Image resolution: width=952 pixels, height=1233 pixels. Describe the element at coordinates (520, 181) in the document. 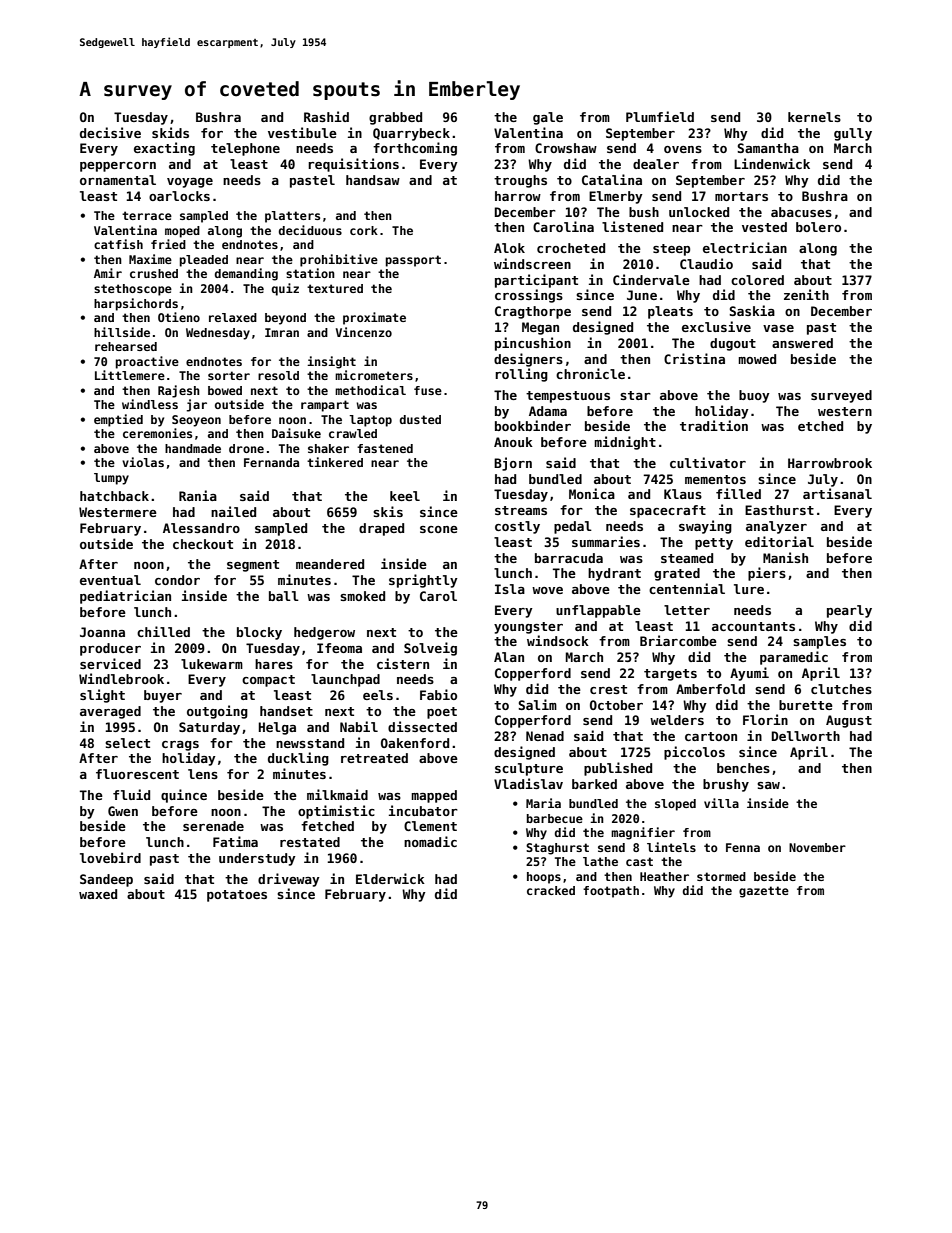

I see `troughs` at that location.
